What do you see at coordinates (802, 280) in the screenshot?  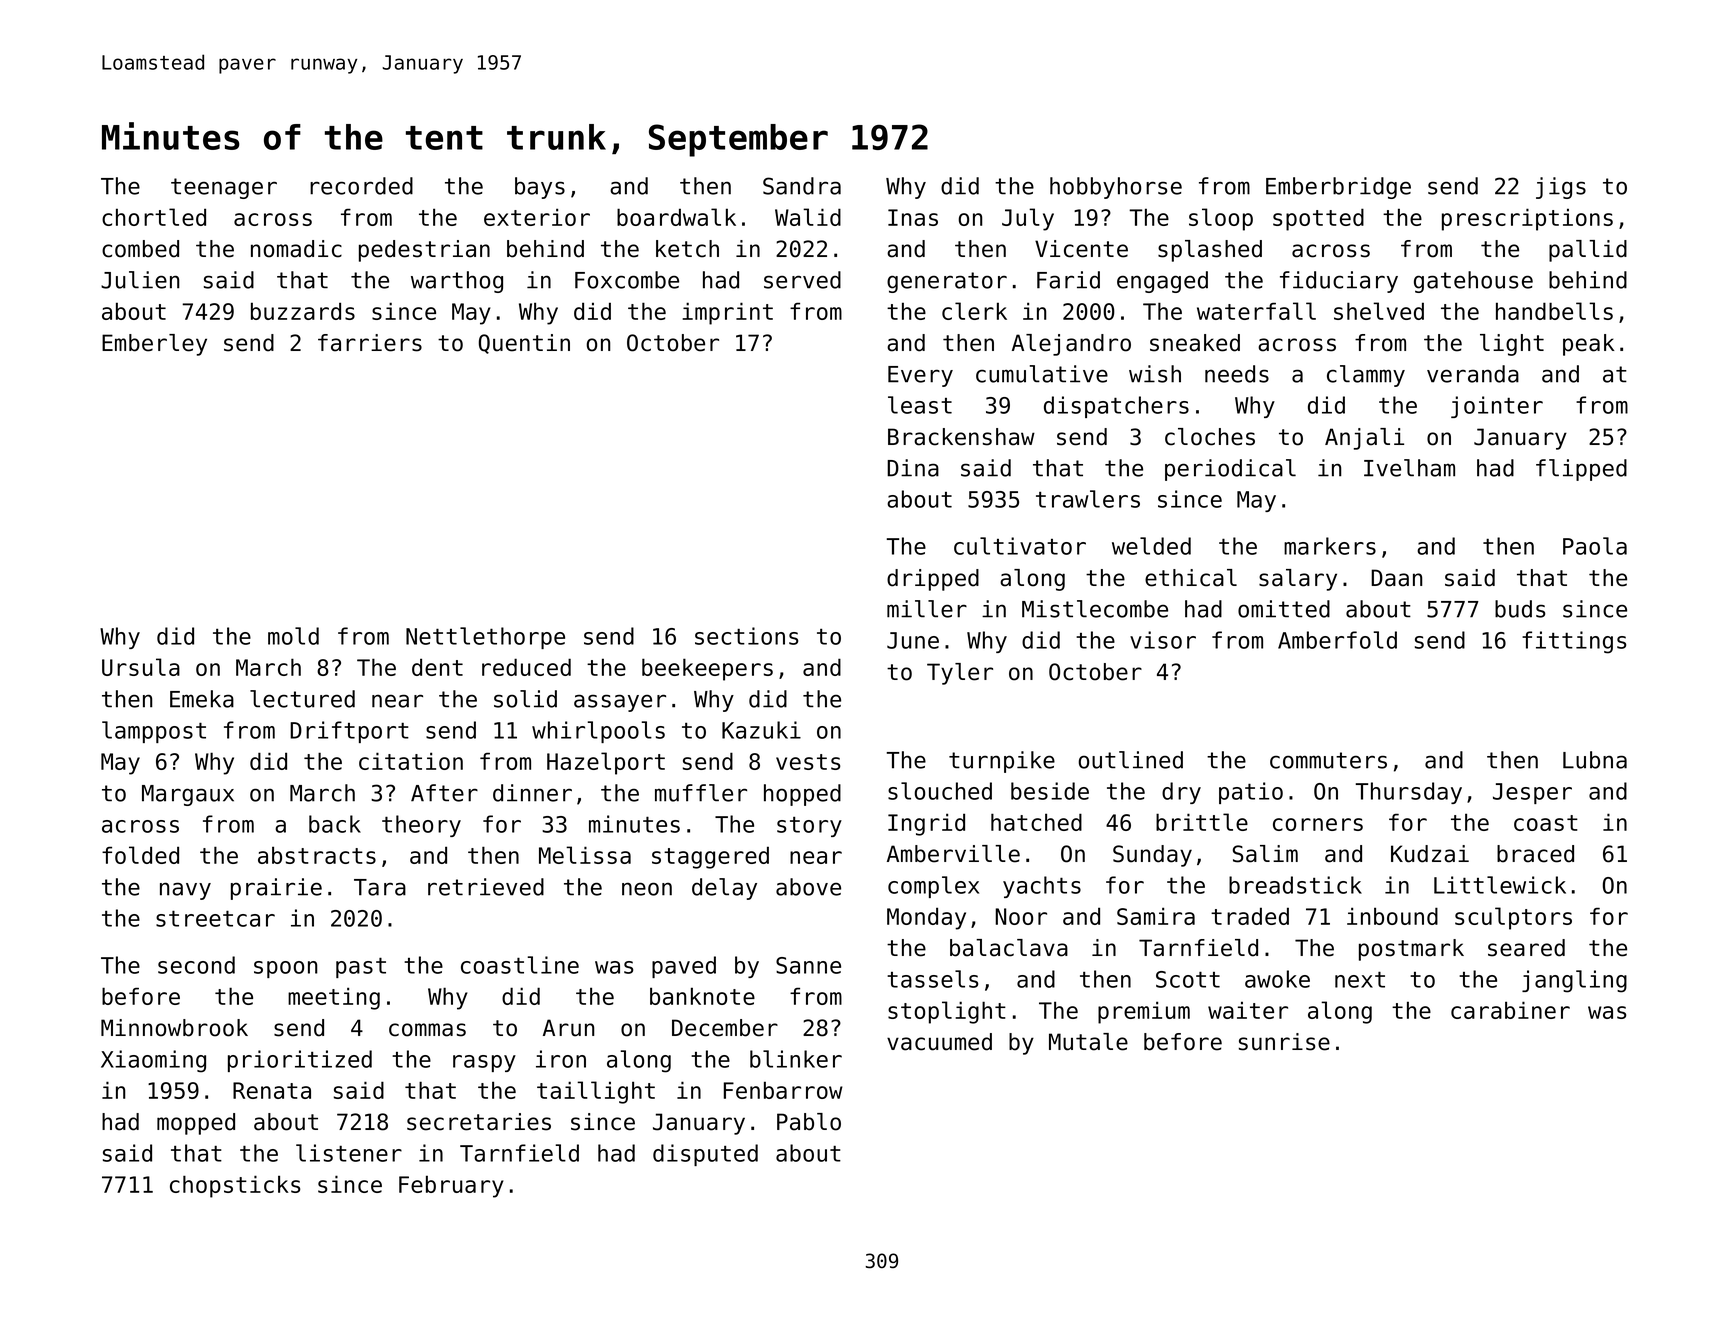 I see `served` at bounding box center [802, 280].
